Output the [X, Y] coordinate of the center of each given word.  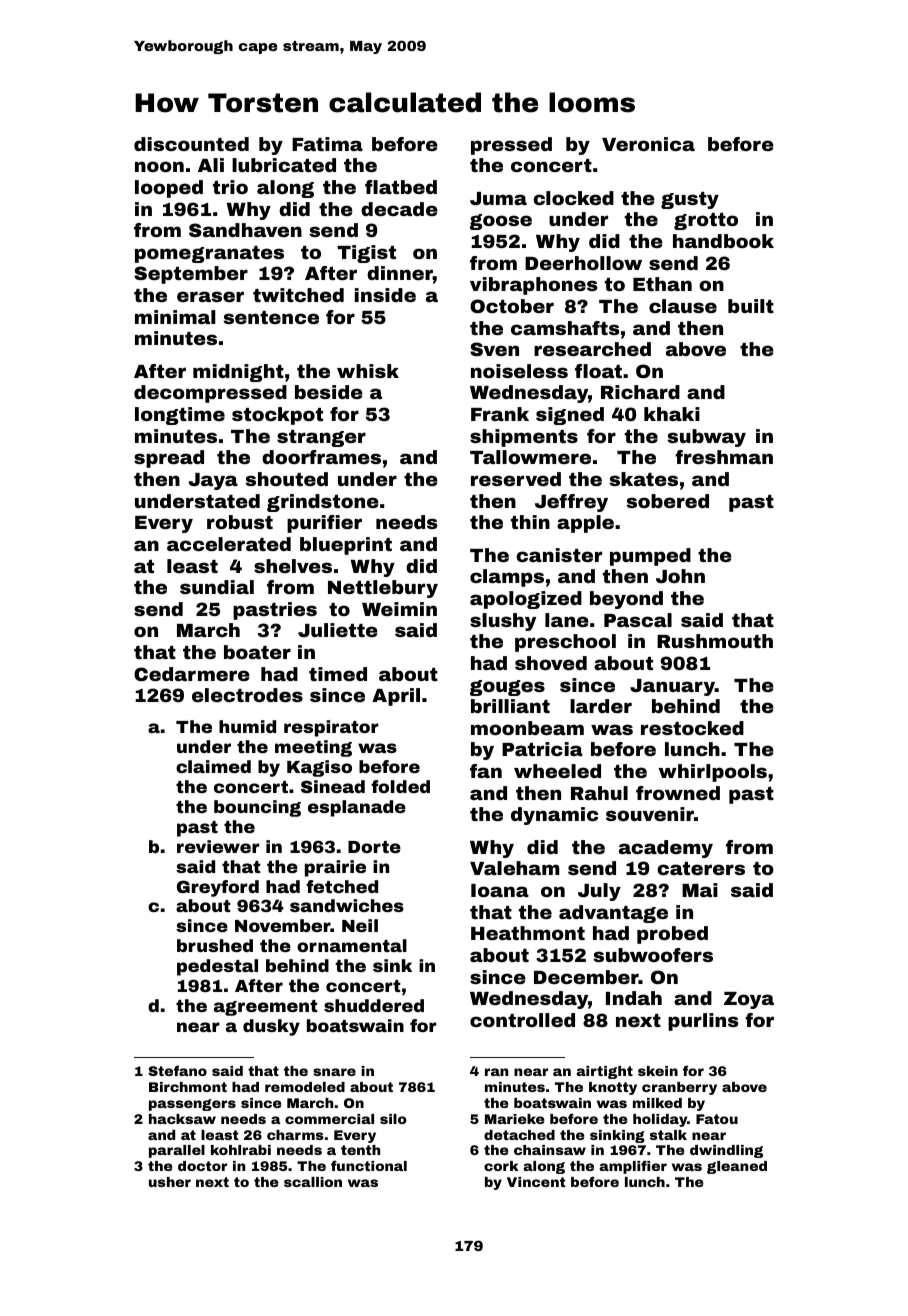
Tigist [366, 254]
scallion [313, 1182]
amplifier [633, 1167]
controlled [522, 1020]
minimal [175, 317]
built [751, 306]
